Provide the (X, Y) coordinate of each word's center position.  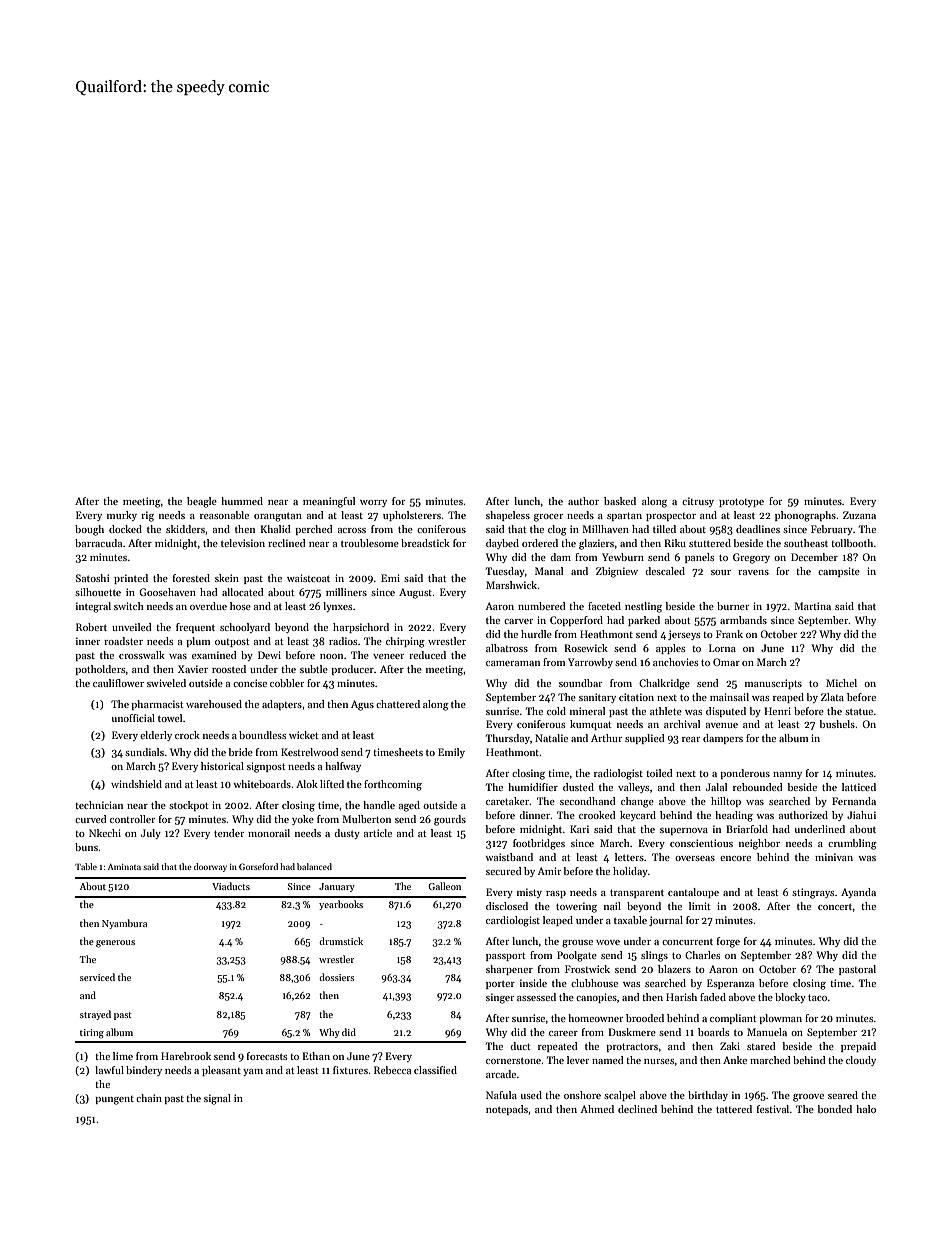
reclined (287, 543)
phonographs (805, 516)
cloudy (861, 1061)
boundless (262, 735)
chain (149, 1098)
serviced (97, 977)
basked (620, 501)
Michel (841, 683)
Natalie (551, 738)
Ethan (316, 1056)
